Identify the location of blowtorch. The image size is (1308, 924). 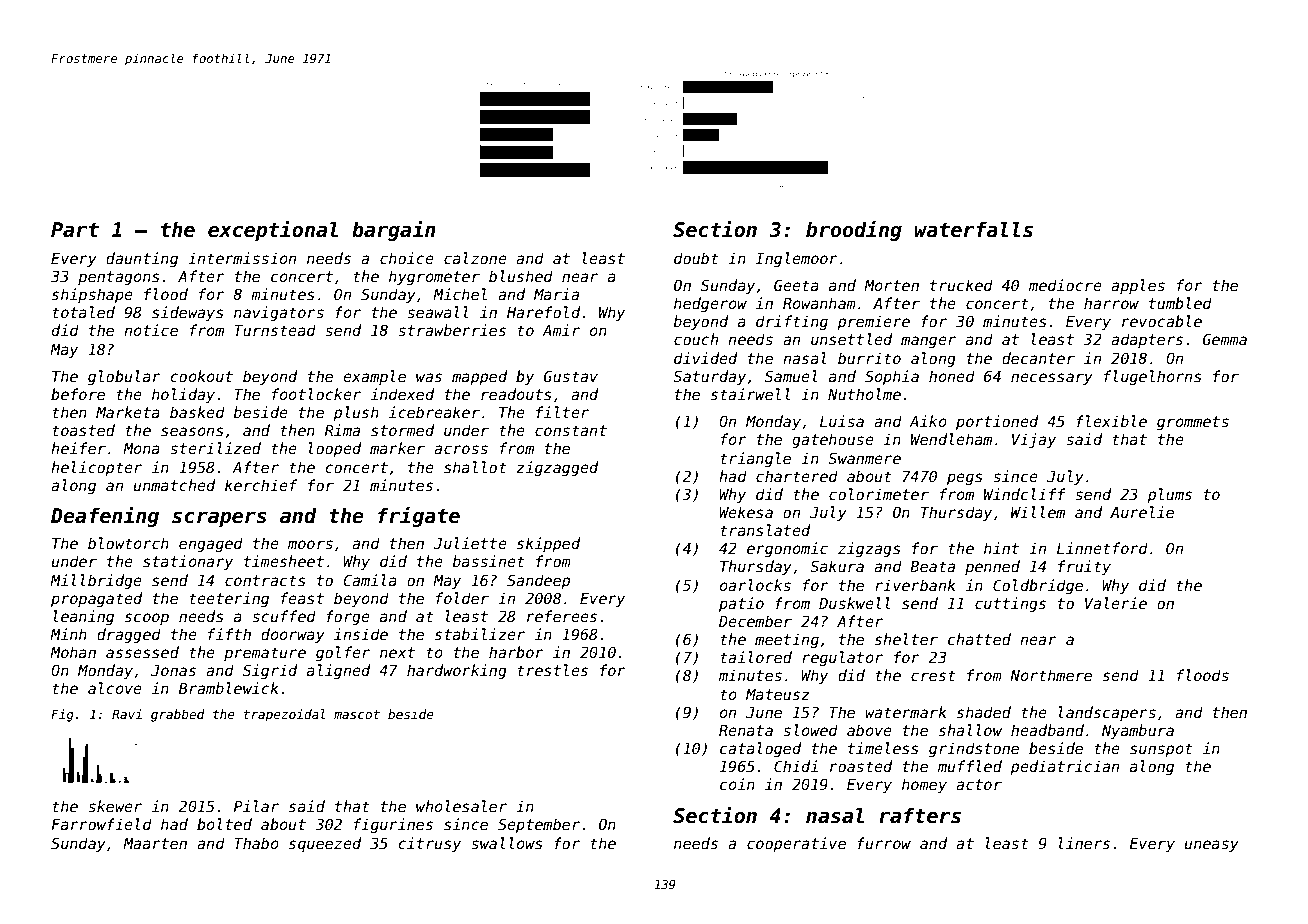
(128, 543).
